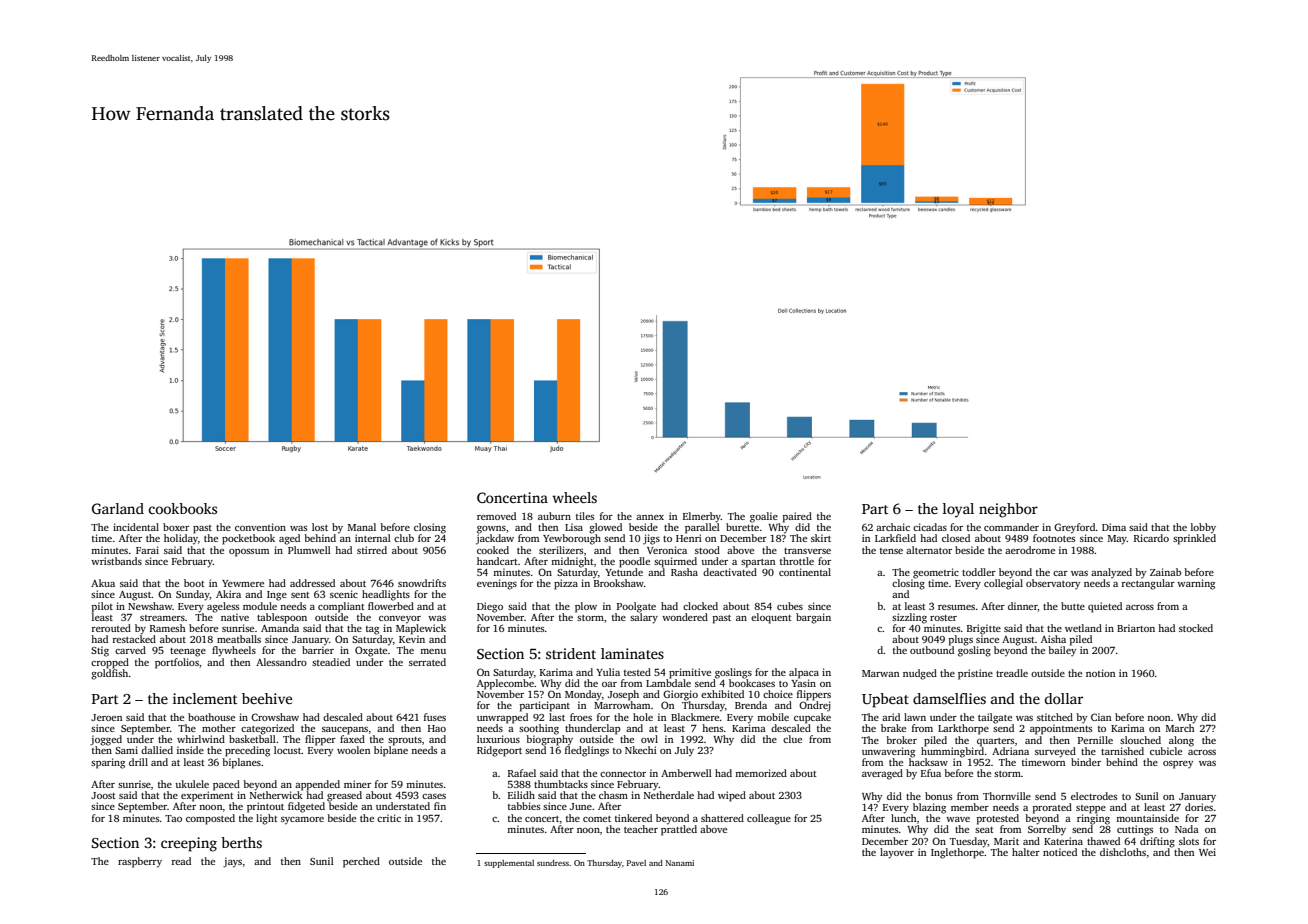  Describe the element at coordinates (1060, 852) in the screenshot. I see `noticed` at that location.
